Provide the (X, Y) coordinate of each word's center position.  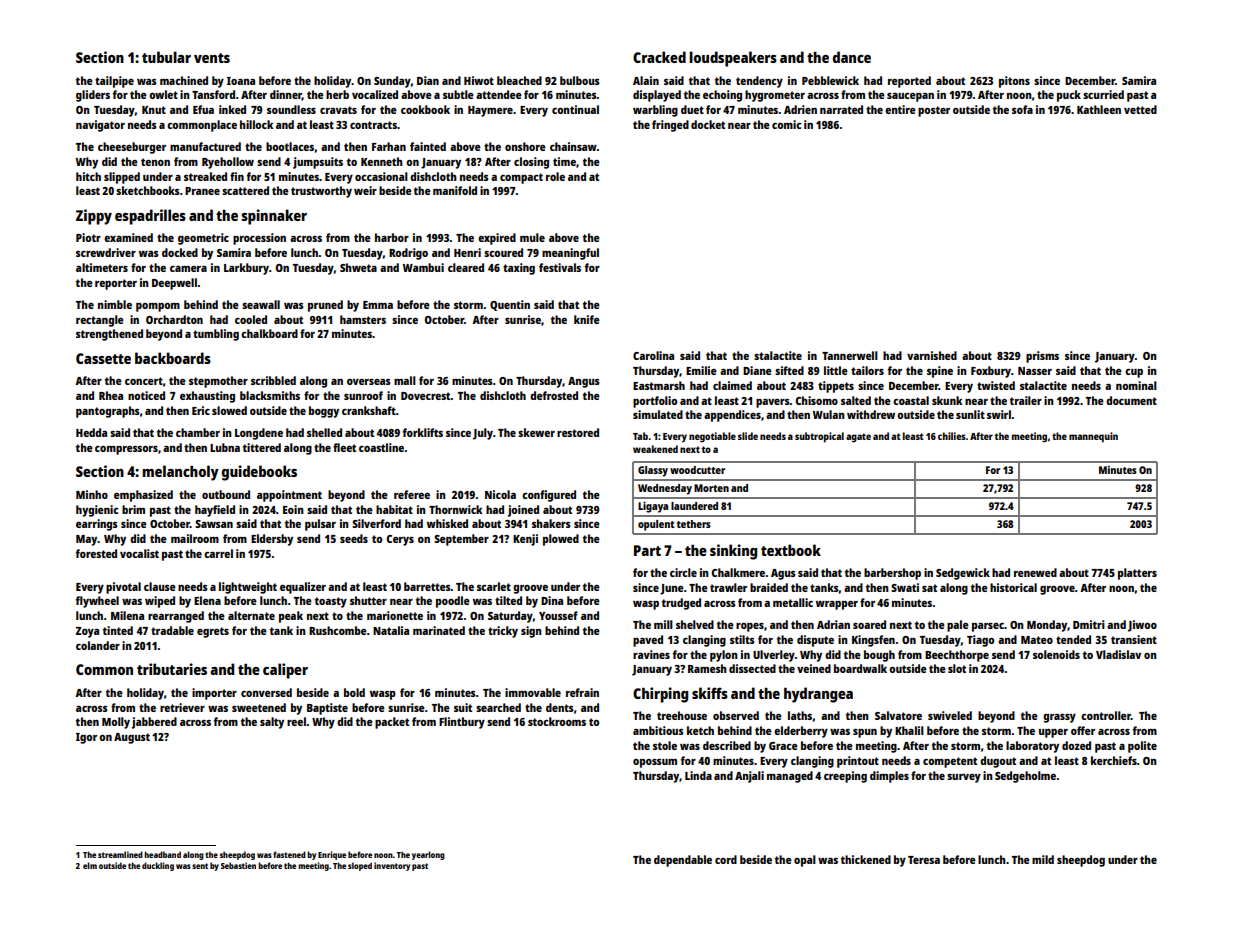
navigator (100, 126)
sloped (360, 866)
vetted (1140, 109)
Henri (467, 252)
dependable (683, 861)
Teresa (924, 860)
